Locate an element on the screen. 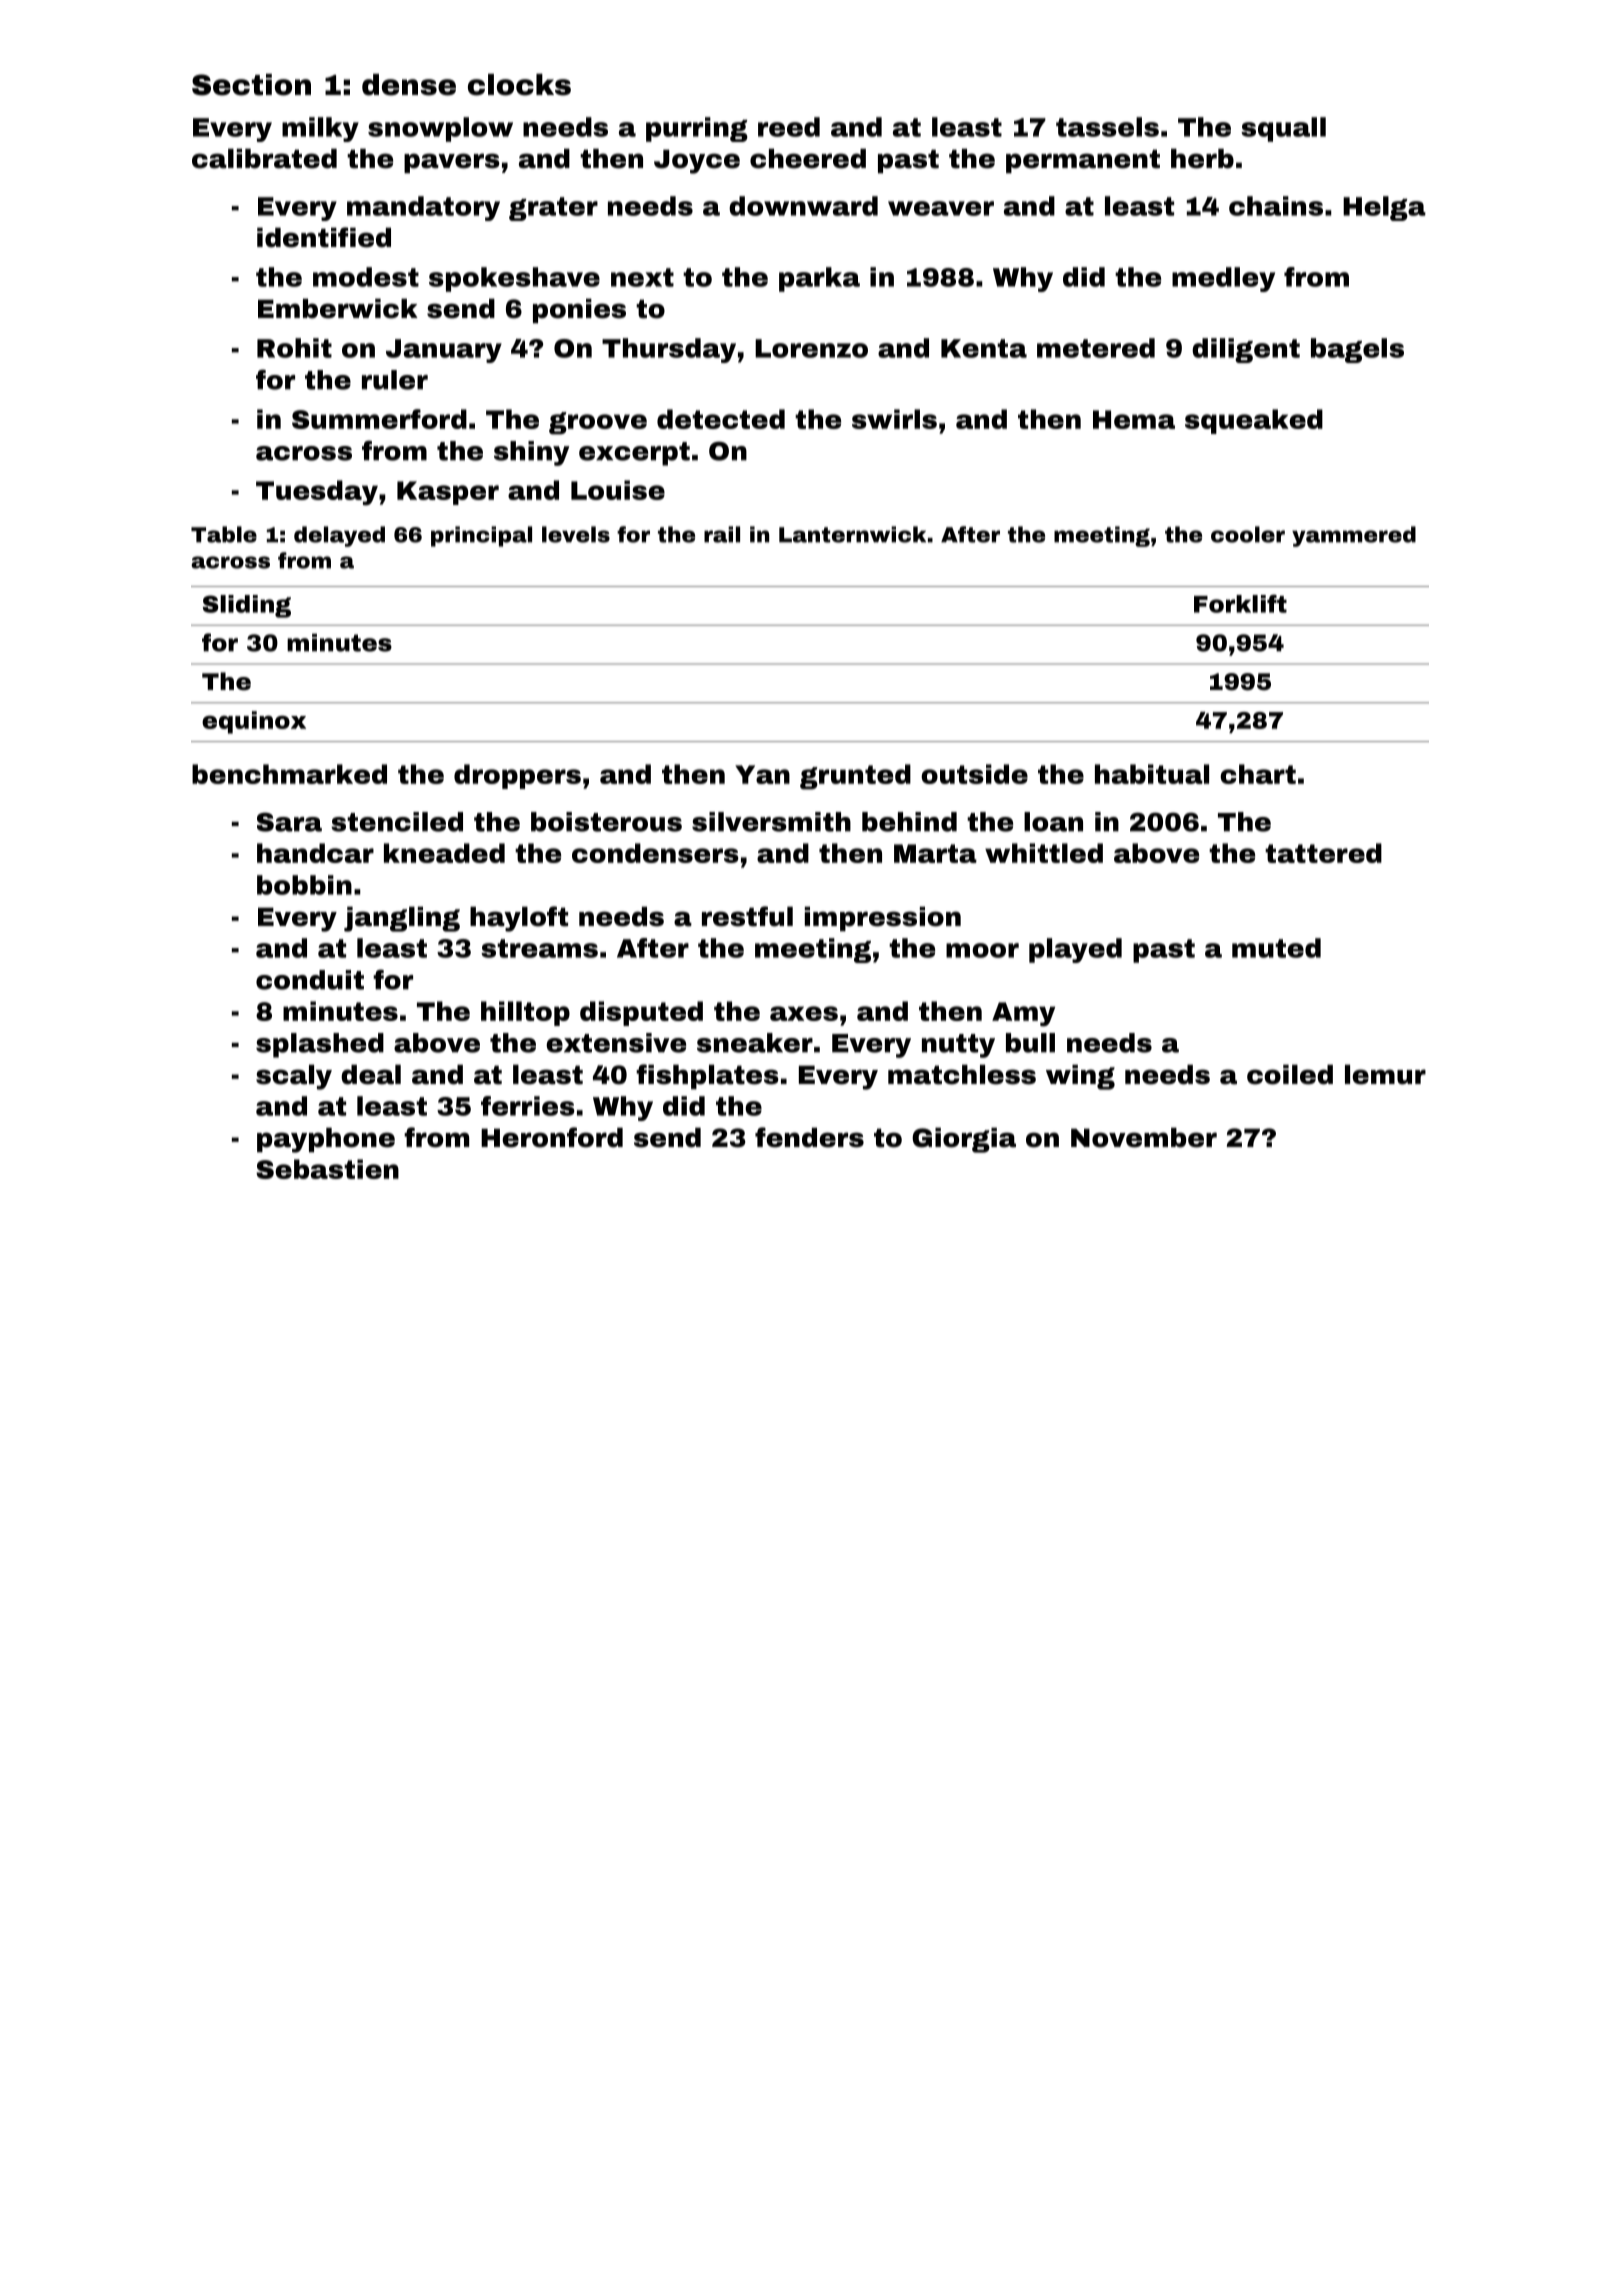 Image resolution: width=1620 pixels, height=2292 pixels. metered is located at coordinates (1096, 348).
